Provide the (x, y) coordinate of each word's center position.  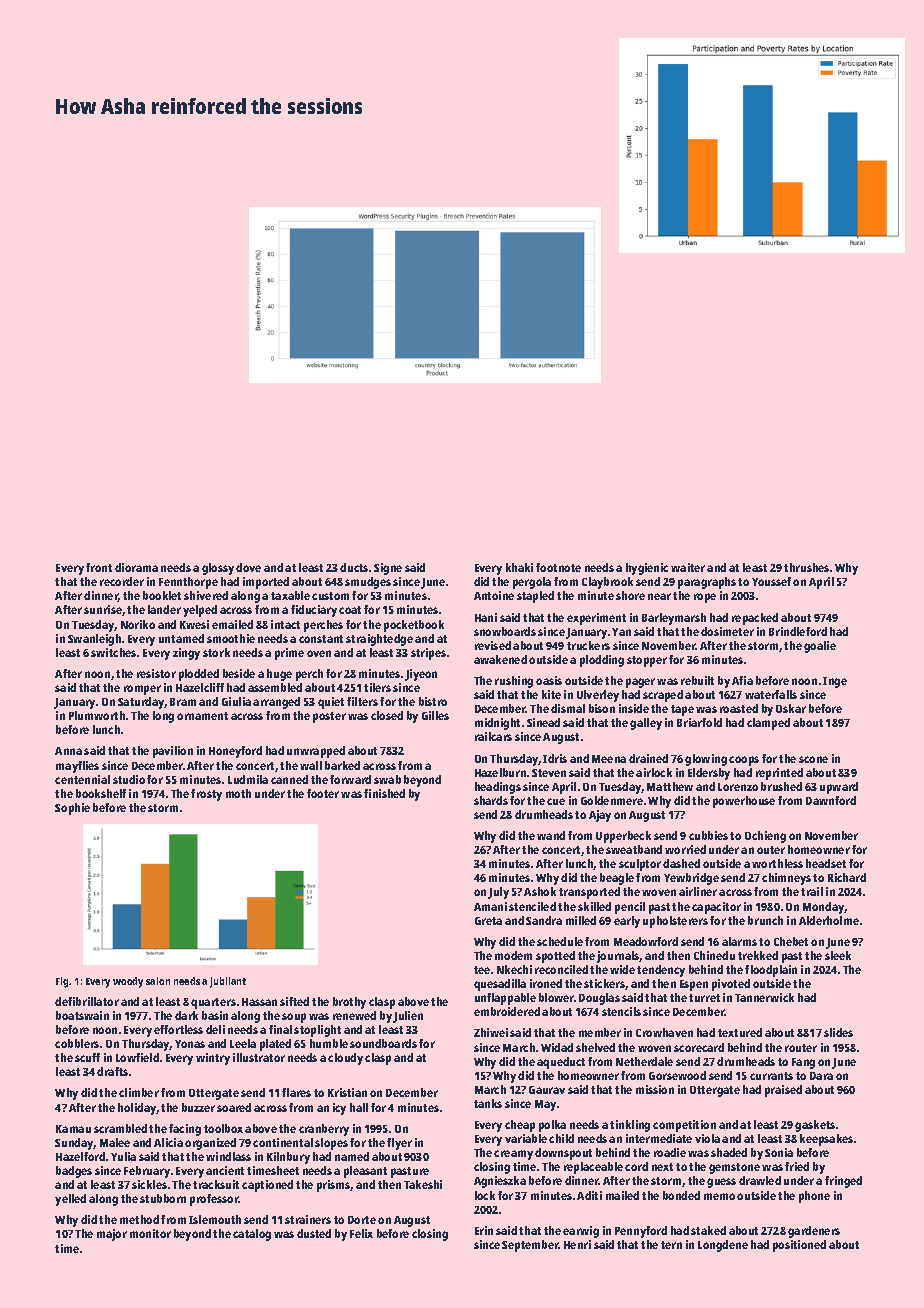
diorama (136, 567)
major (112, 1235)
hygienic (647, 569)
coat (350, 610)
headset (826, 863)
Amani (490, 906)
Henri (577, 1244)
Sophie (72, 809)
